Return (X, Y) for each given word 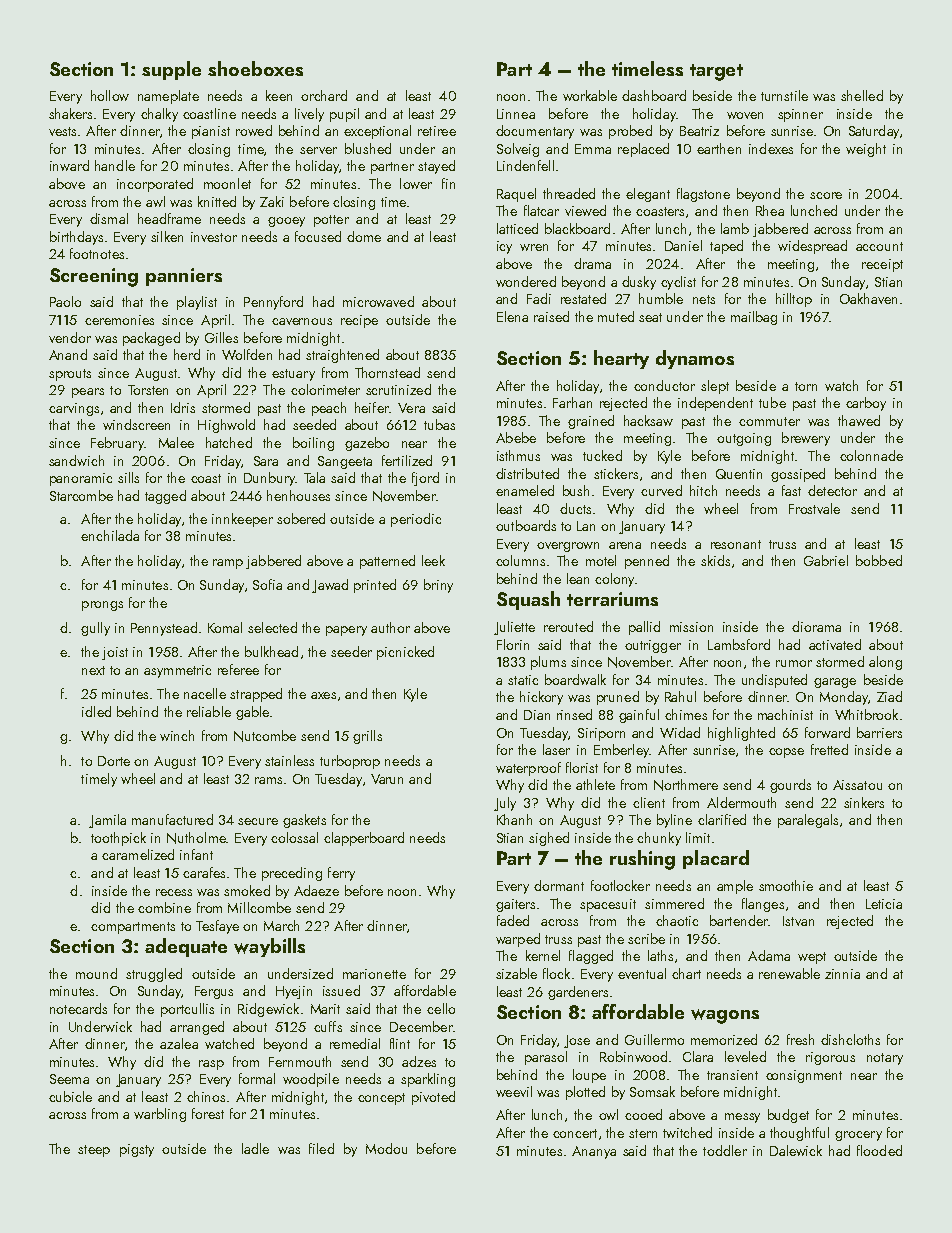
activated (835, 644)
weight (866, 150)
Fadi (539, 298)
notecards (78, 1008)
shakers (70, 113)
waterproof (528, 769)
